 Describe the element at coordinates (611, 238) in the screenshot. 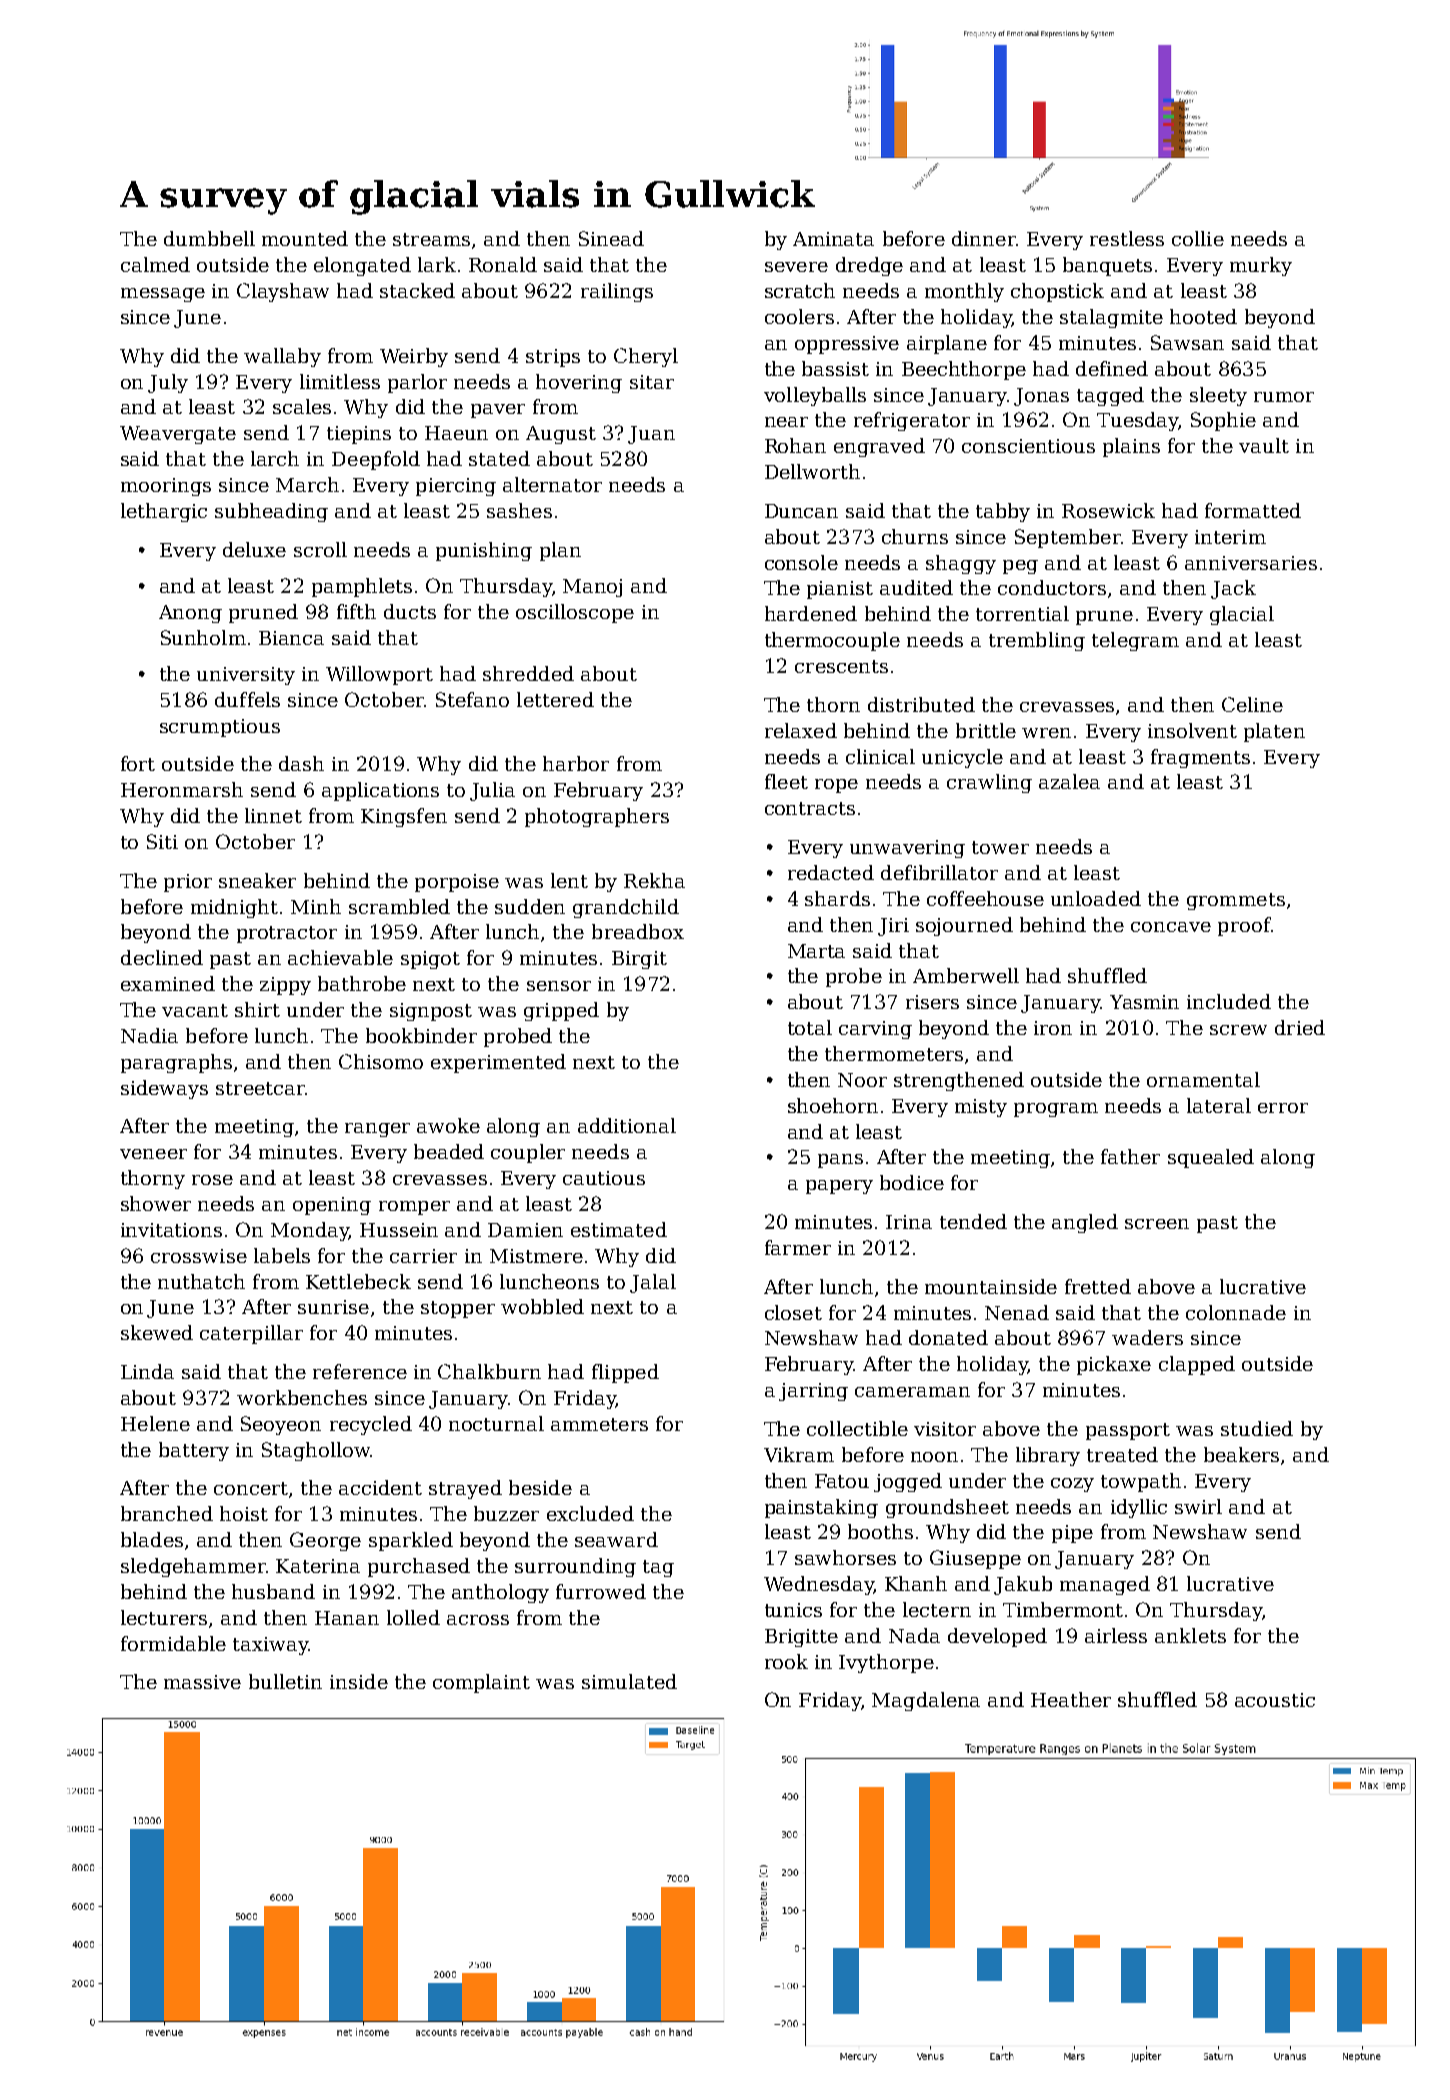

I see `Sinead` at that location.
